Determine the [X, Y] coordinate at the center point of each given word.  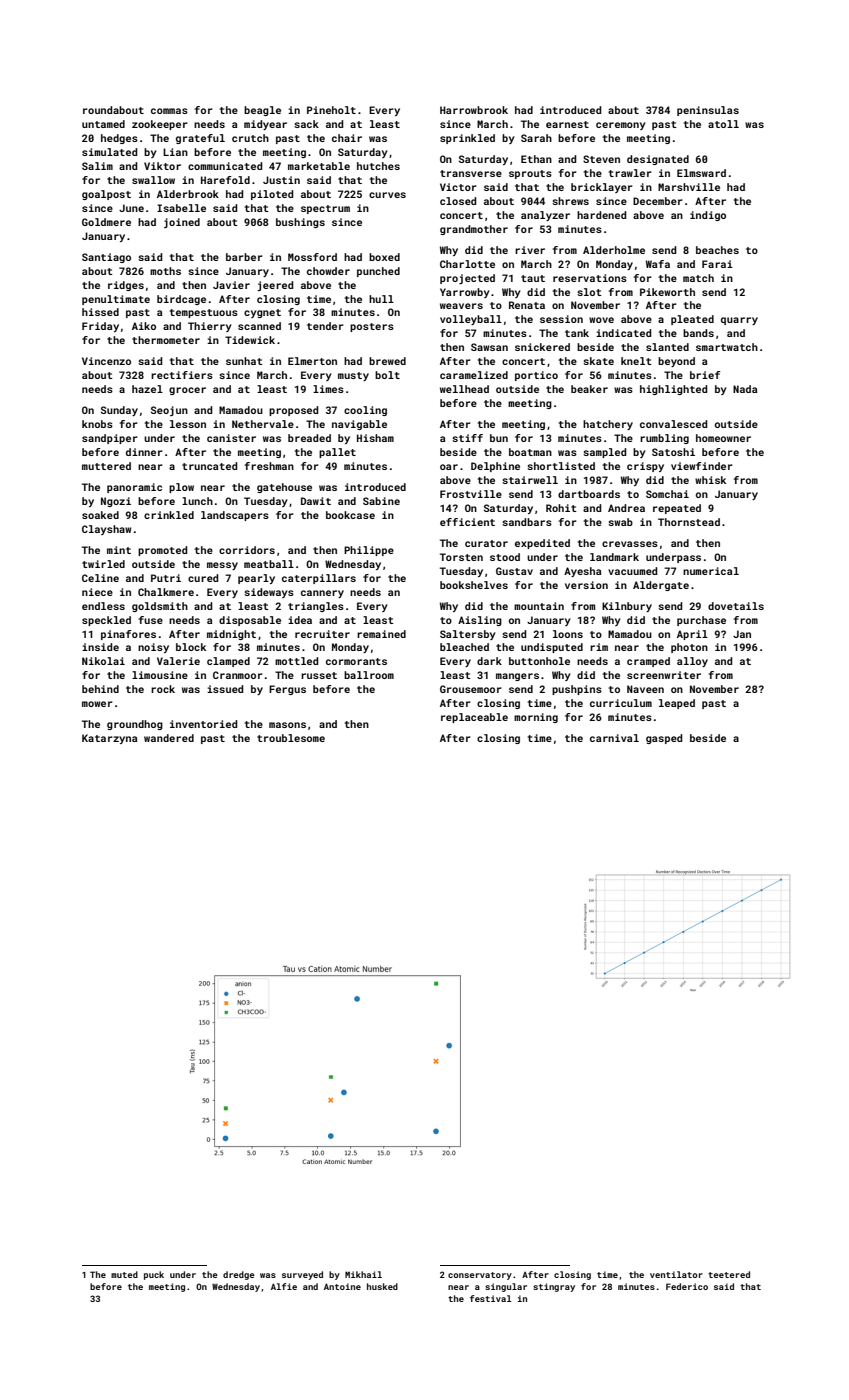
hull [381, 299]
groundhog [135, 725]
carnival [614, 738]
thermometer [166, 340]
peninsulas [708, 111]
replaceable [474, 718]
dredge [239, 1275]
